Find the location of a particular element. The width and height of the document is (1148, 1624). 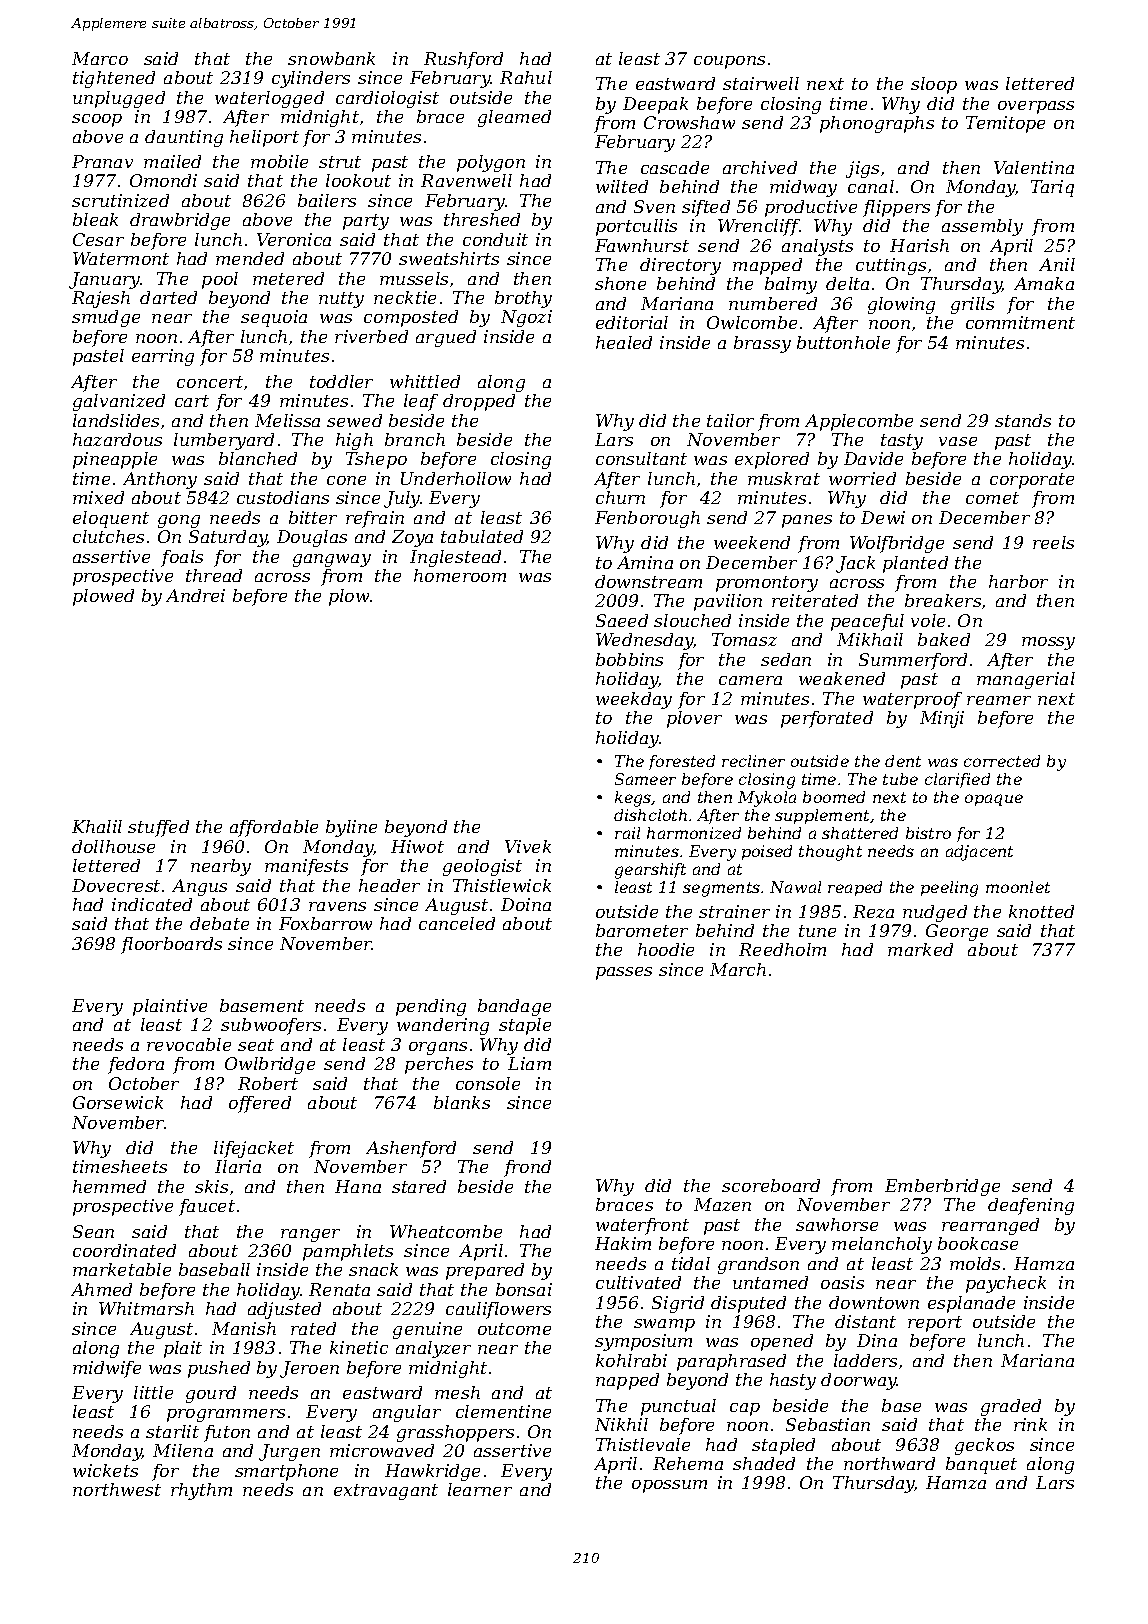

corporate is located at coordinates (1032, 481).
